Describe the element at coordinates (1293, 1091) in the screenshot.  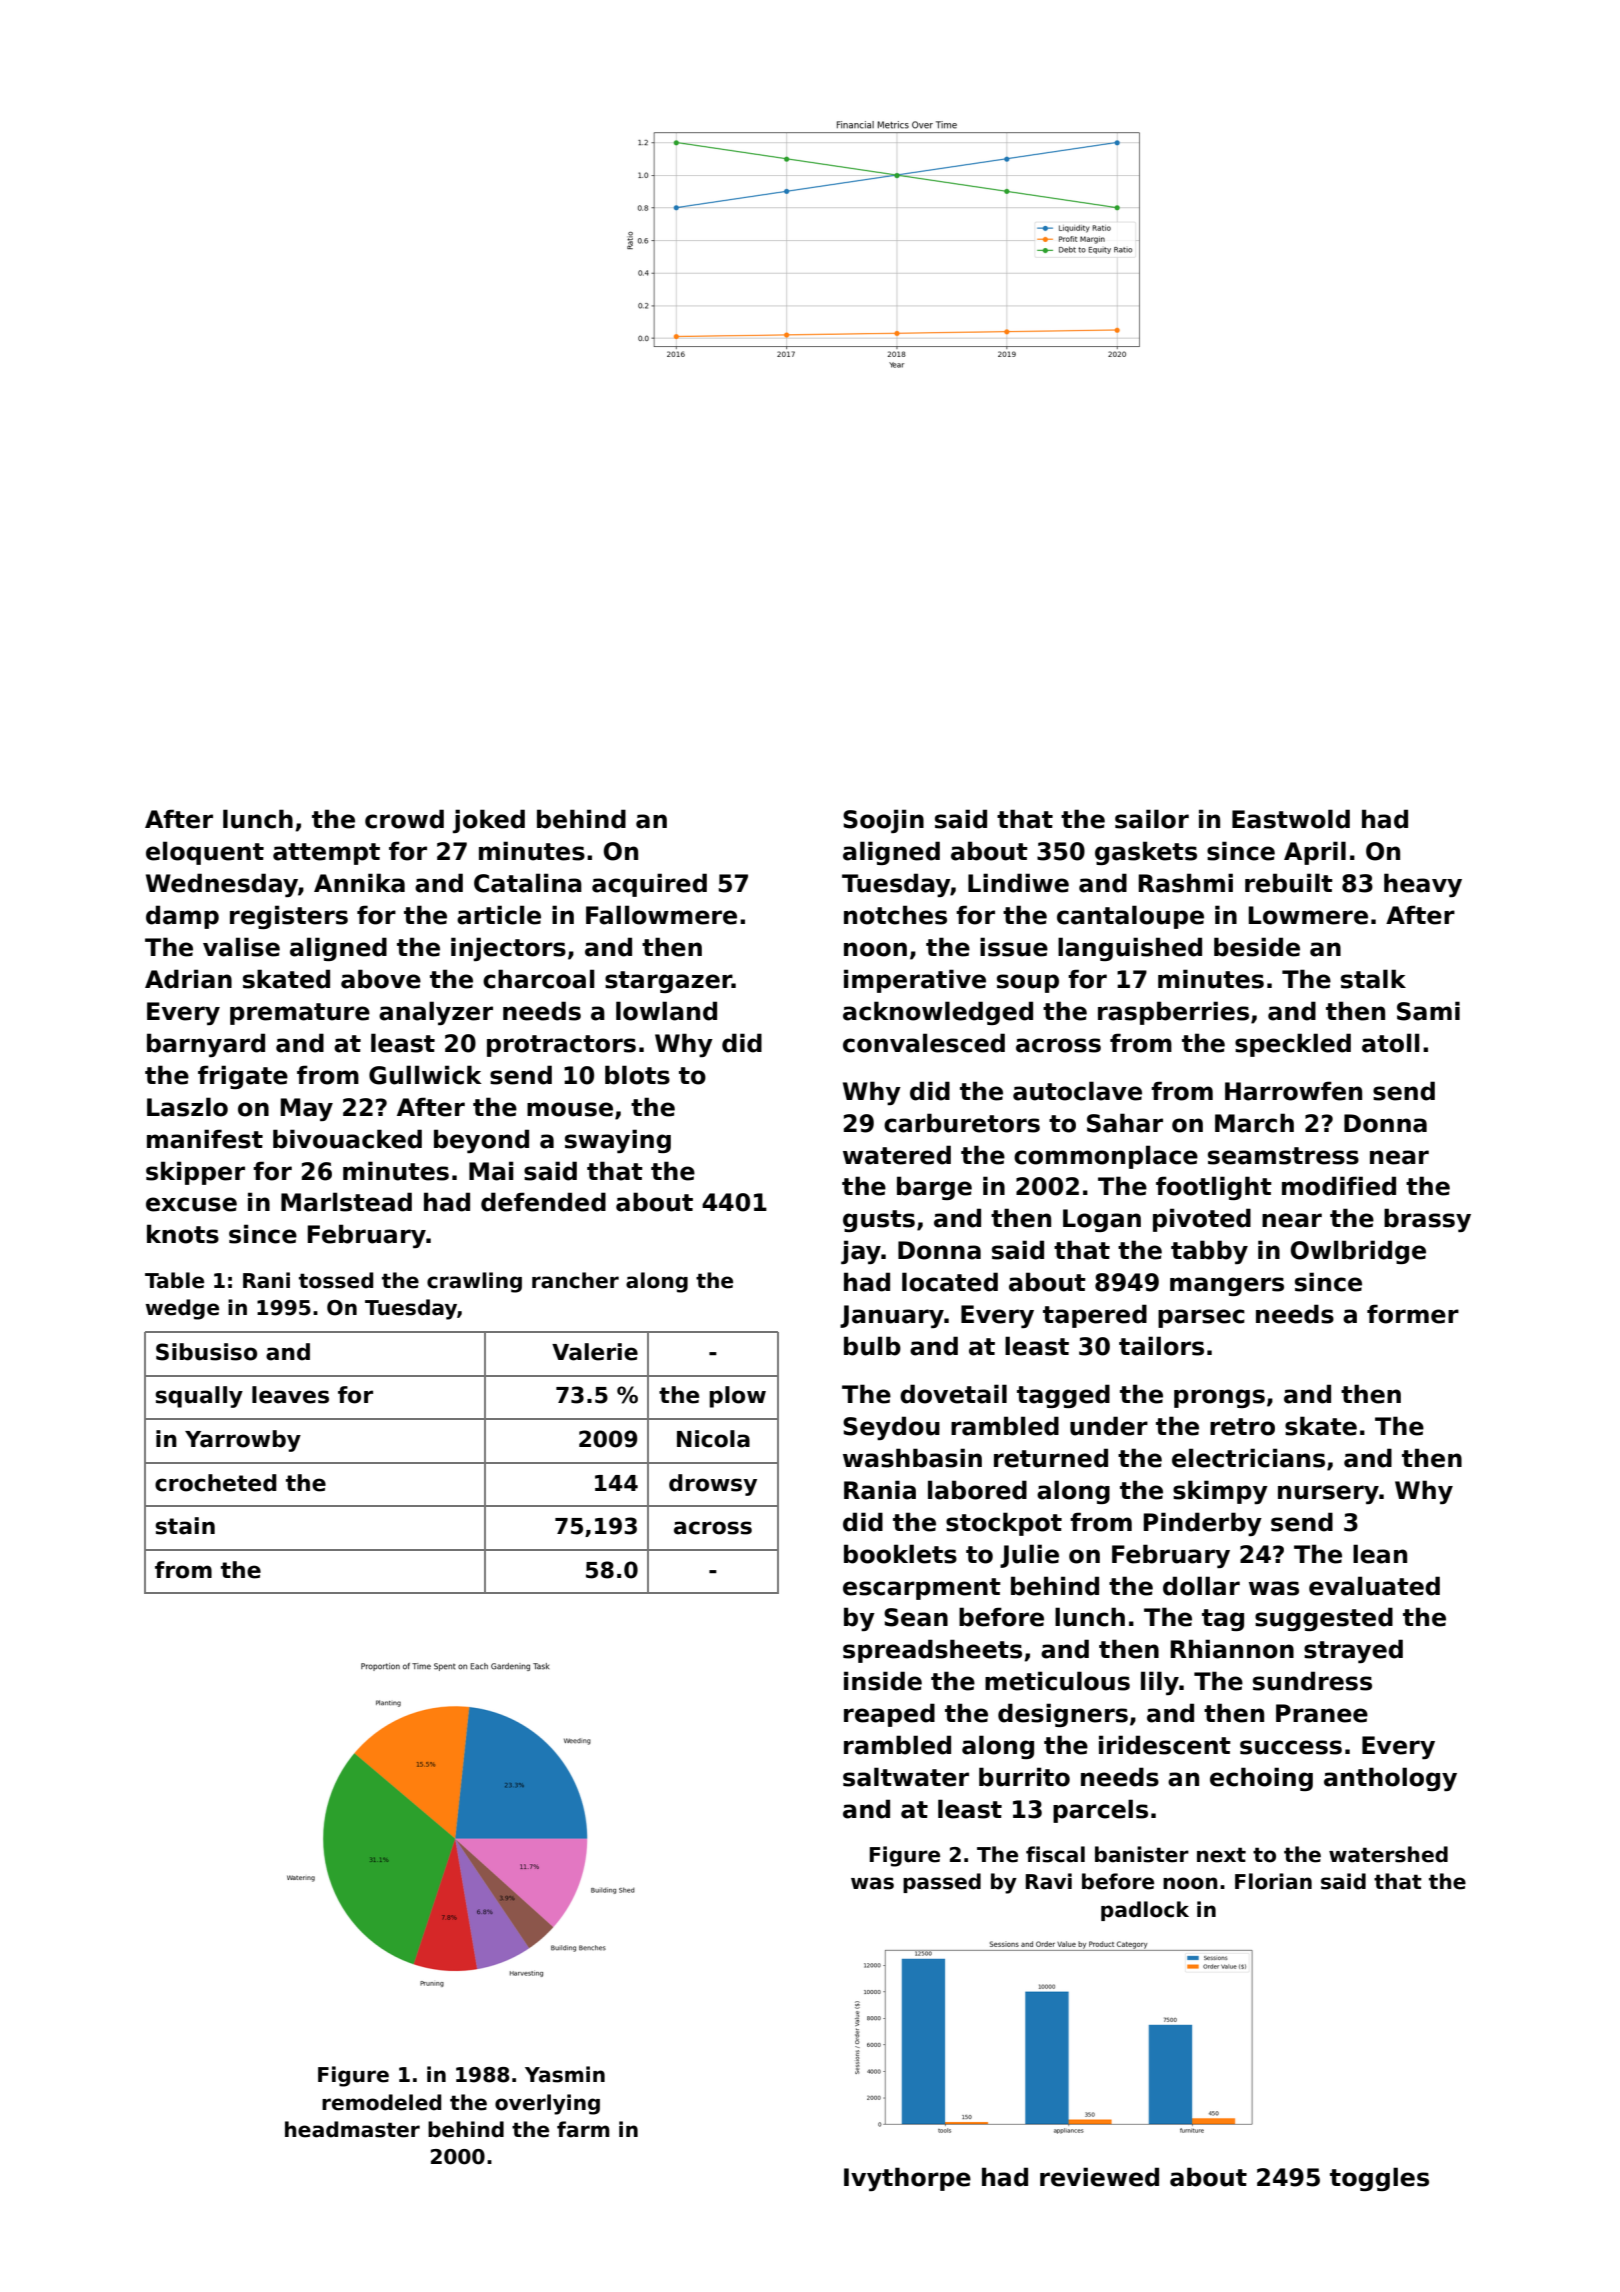
I see `Harrowfen` at that location.
